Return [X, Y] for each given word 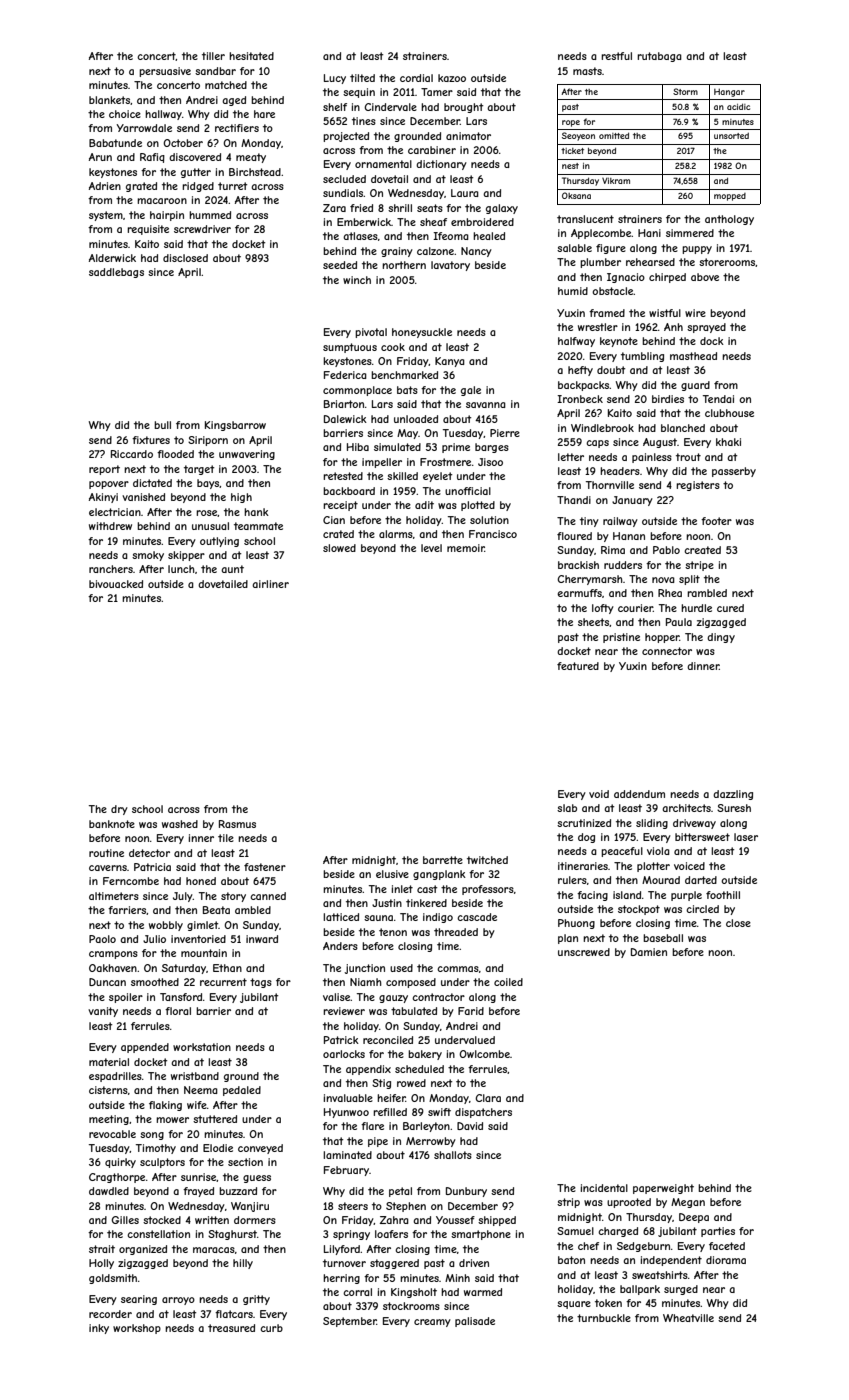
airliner [270, 584]
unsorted [731, 136]
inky [99, 1329]
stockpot [639, 910]
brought [463, 108]
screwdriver [202, 229]
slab [567, 808]
